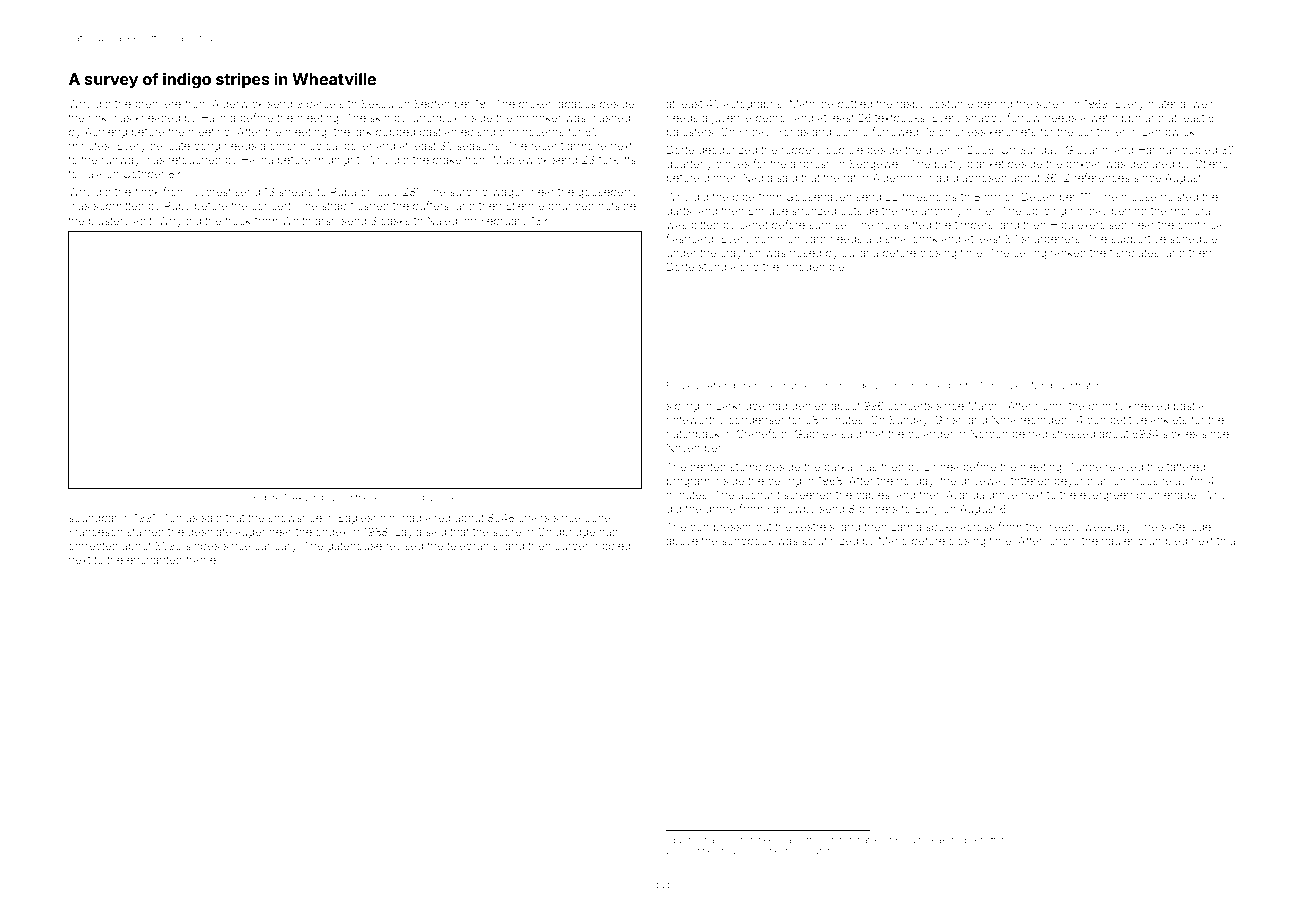 The width and height of the document is (1308, 924). I want to click on recorded, so click(1044, 420).
